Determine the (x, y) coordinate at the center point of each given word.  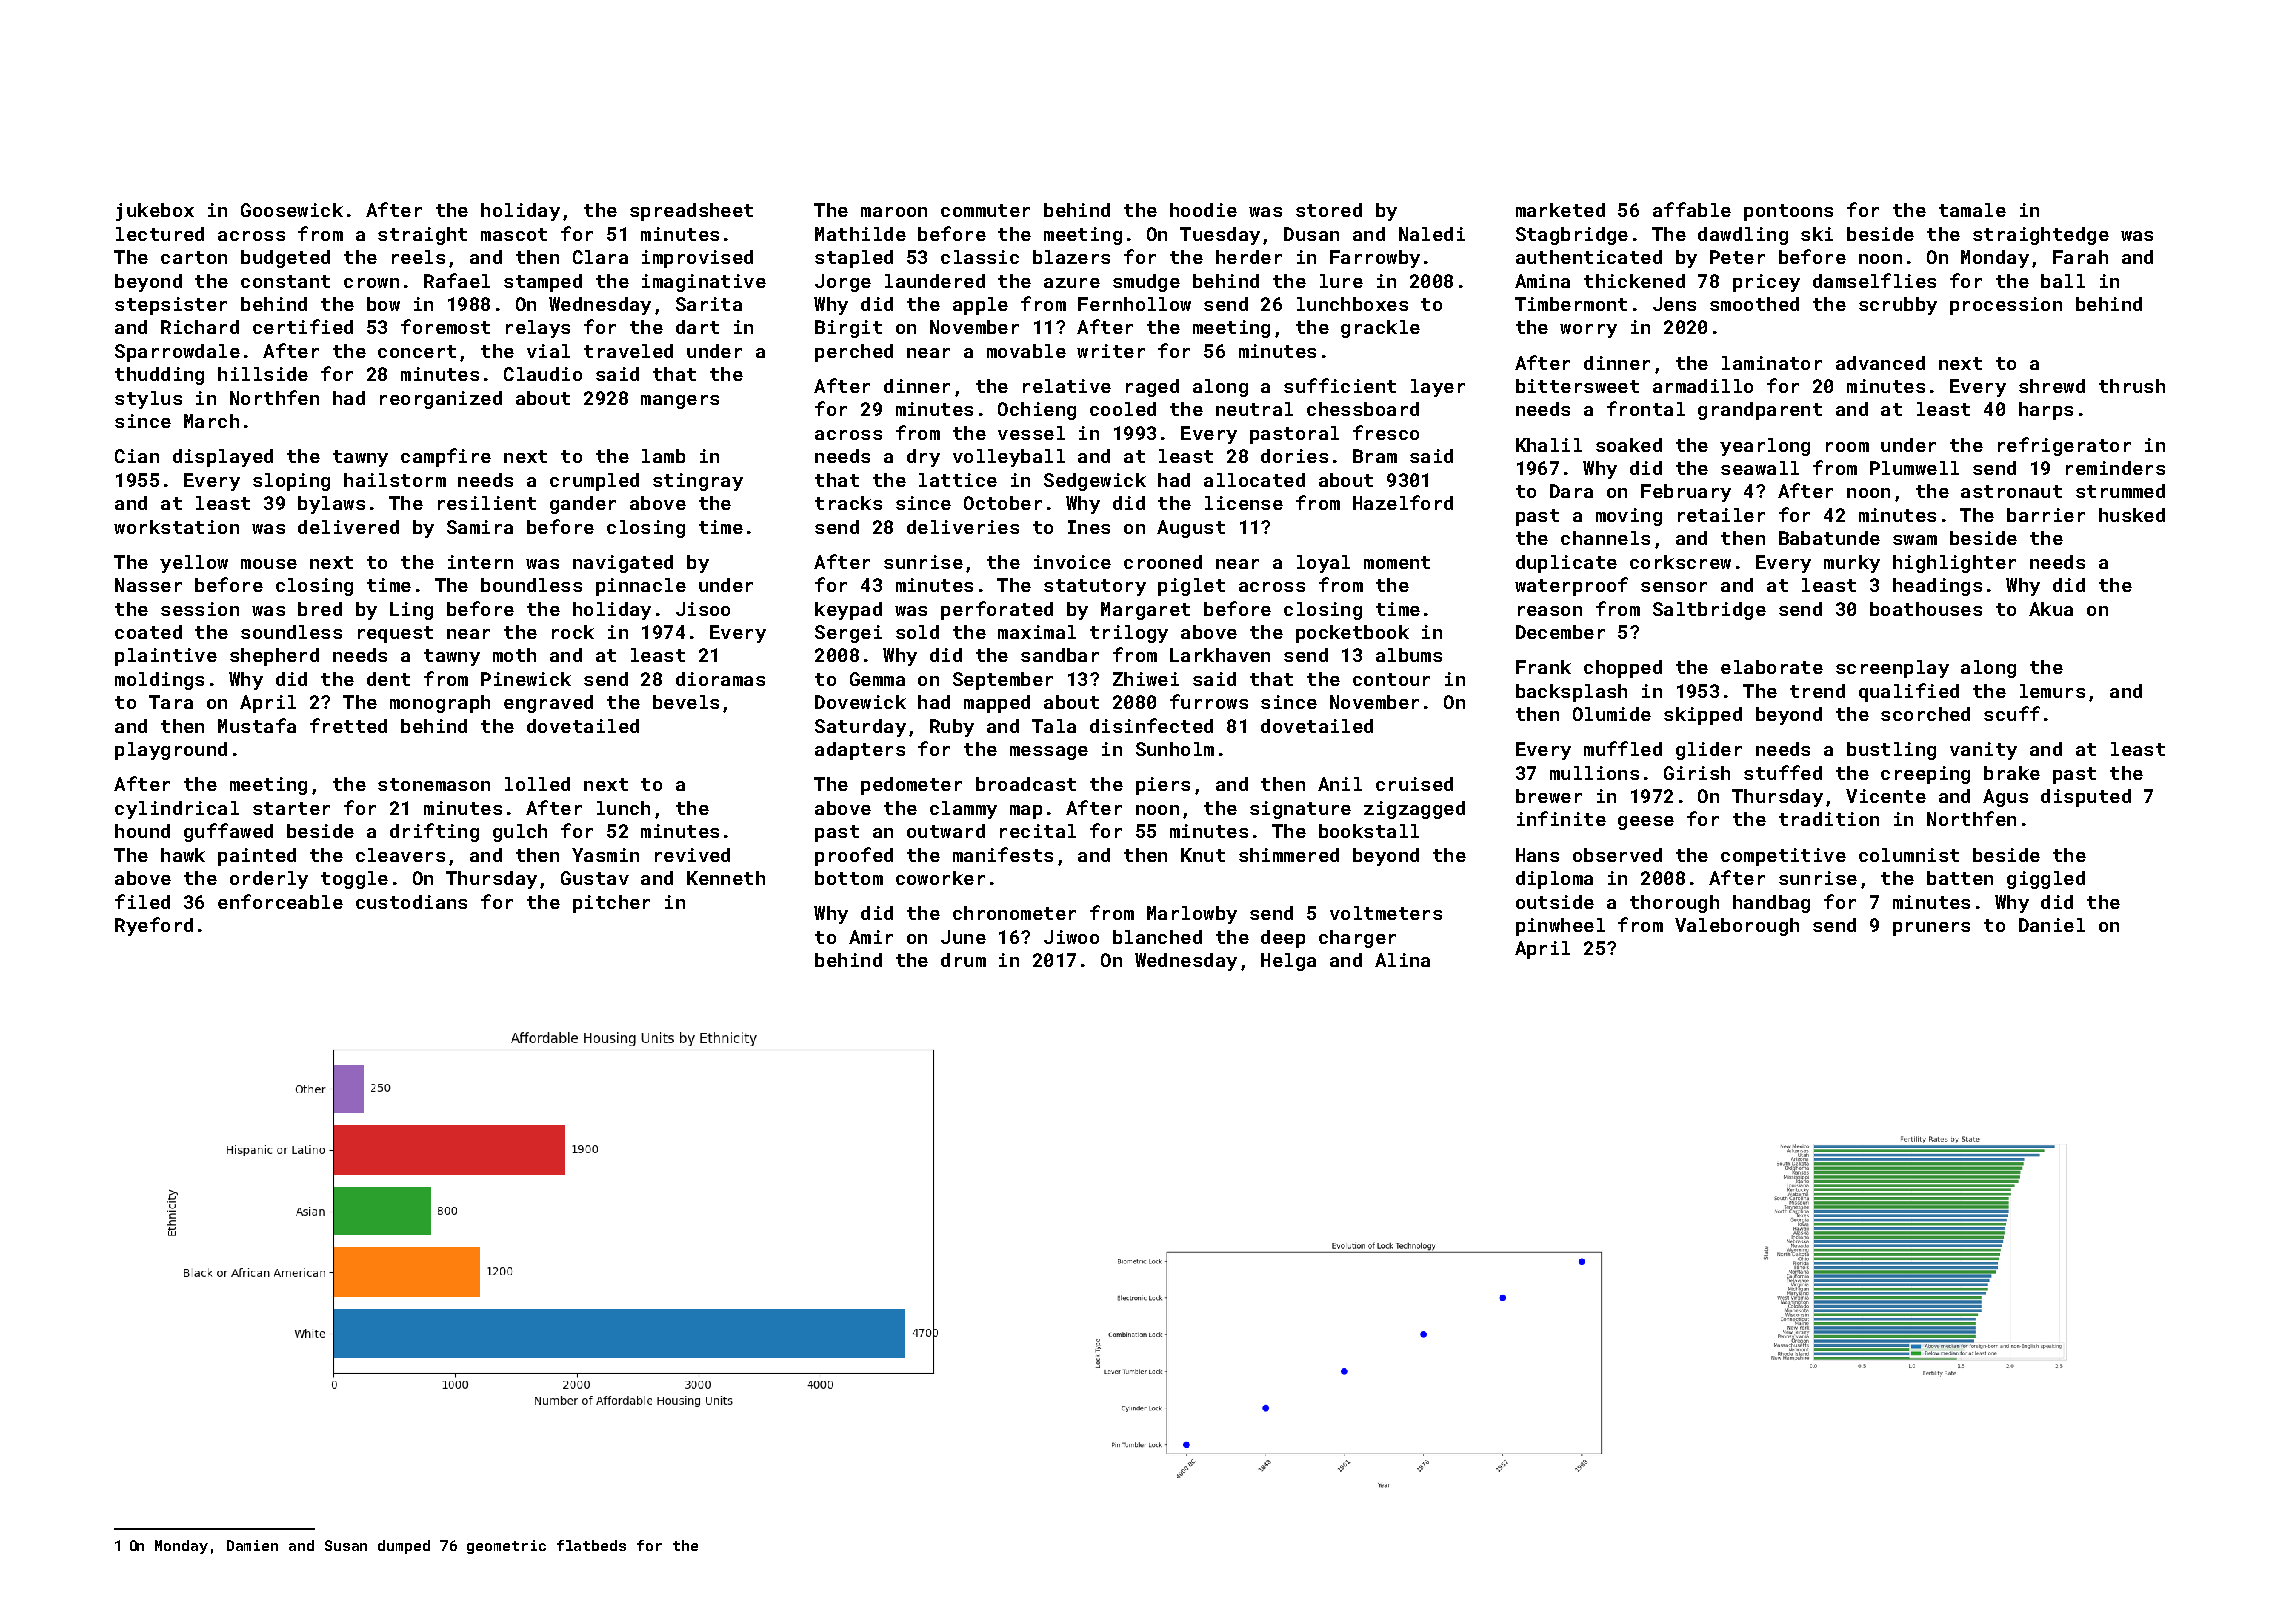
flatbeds (591, 1545)
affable (1692, 209)
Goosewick (292, 210)
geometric (506, 1547)
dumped (404, 1547)
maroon (894, 212)
